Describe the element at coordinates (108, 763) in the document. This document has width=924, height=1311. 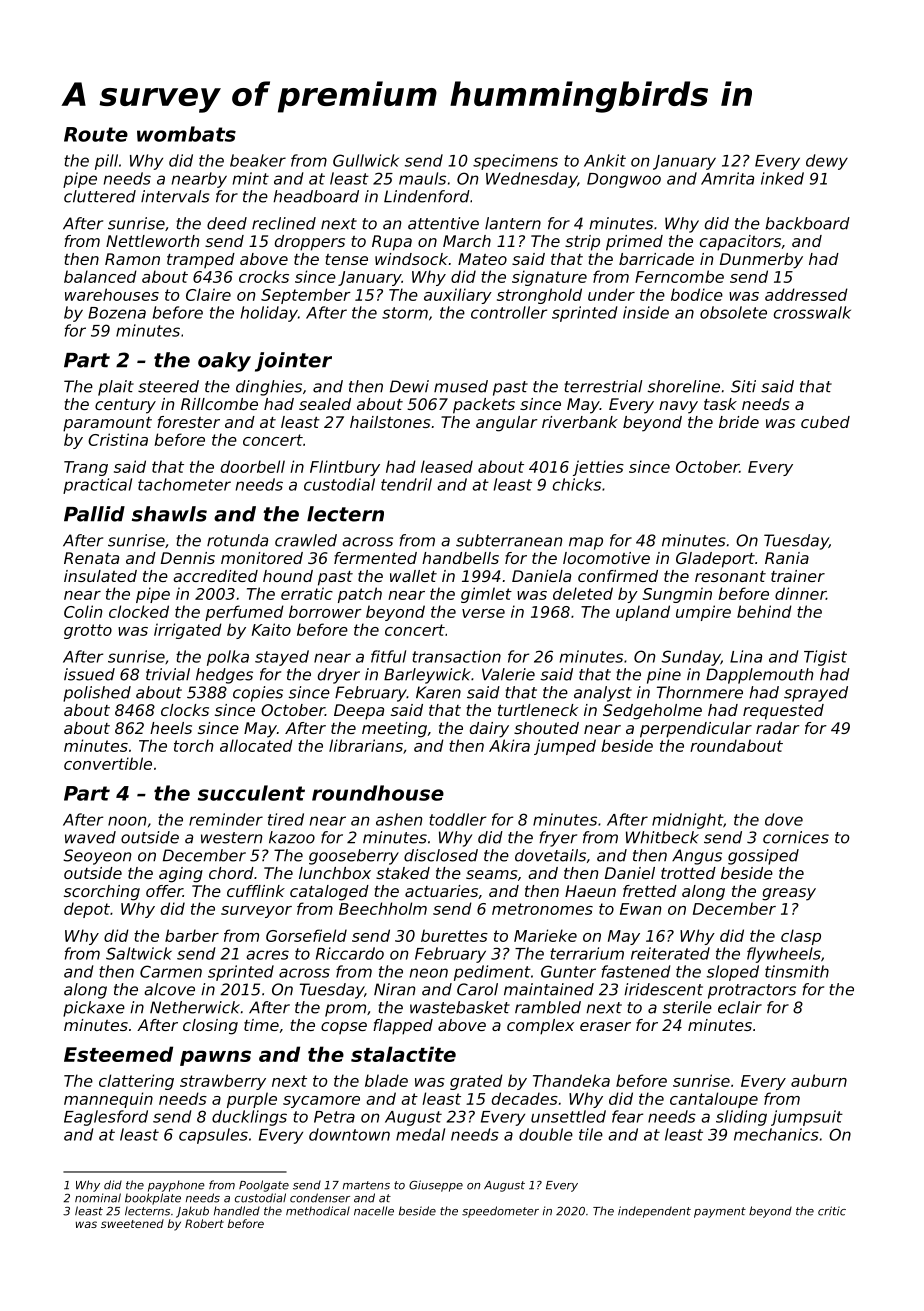
I see `convertible` at that location.
